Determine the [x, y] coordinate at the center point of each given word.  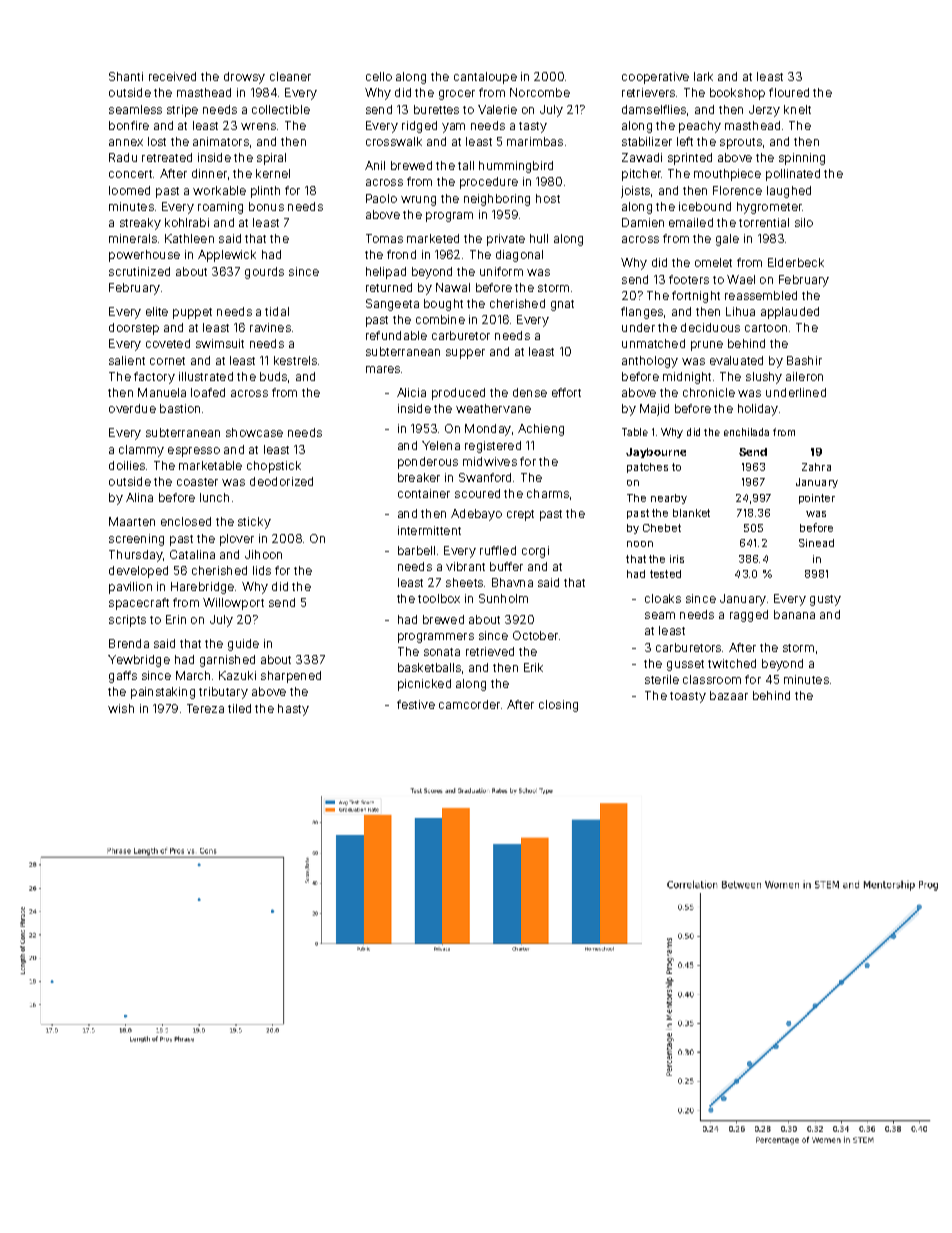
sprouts [741, 143]
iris [677, 559]
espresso [194, 452]
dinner [209, 173]
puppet [192, 313]
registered [493, 447]
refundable [396, 335]
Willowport [233, 604]
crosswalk [394, 141]
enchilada [746, 432]
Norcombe [540, 92]
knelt [797, 109]
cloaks [663, 598]
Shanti [126, 76]
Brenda [129, 643]
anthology [650, 362]
